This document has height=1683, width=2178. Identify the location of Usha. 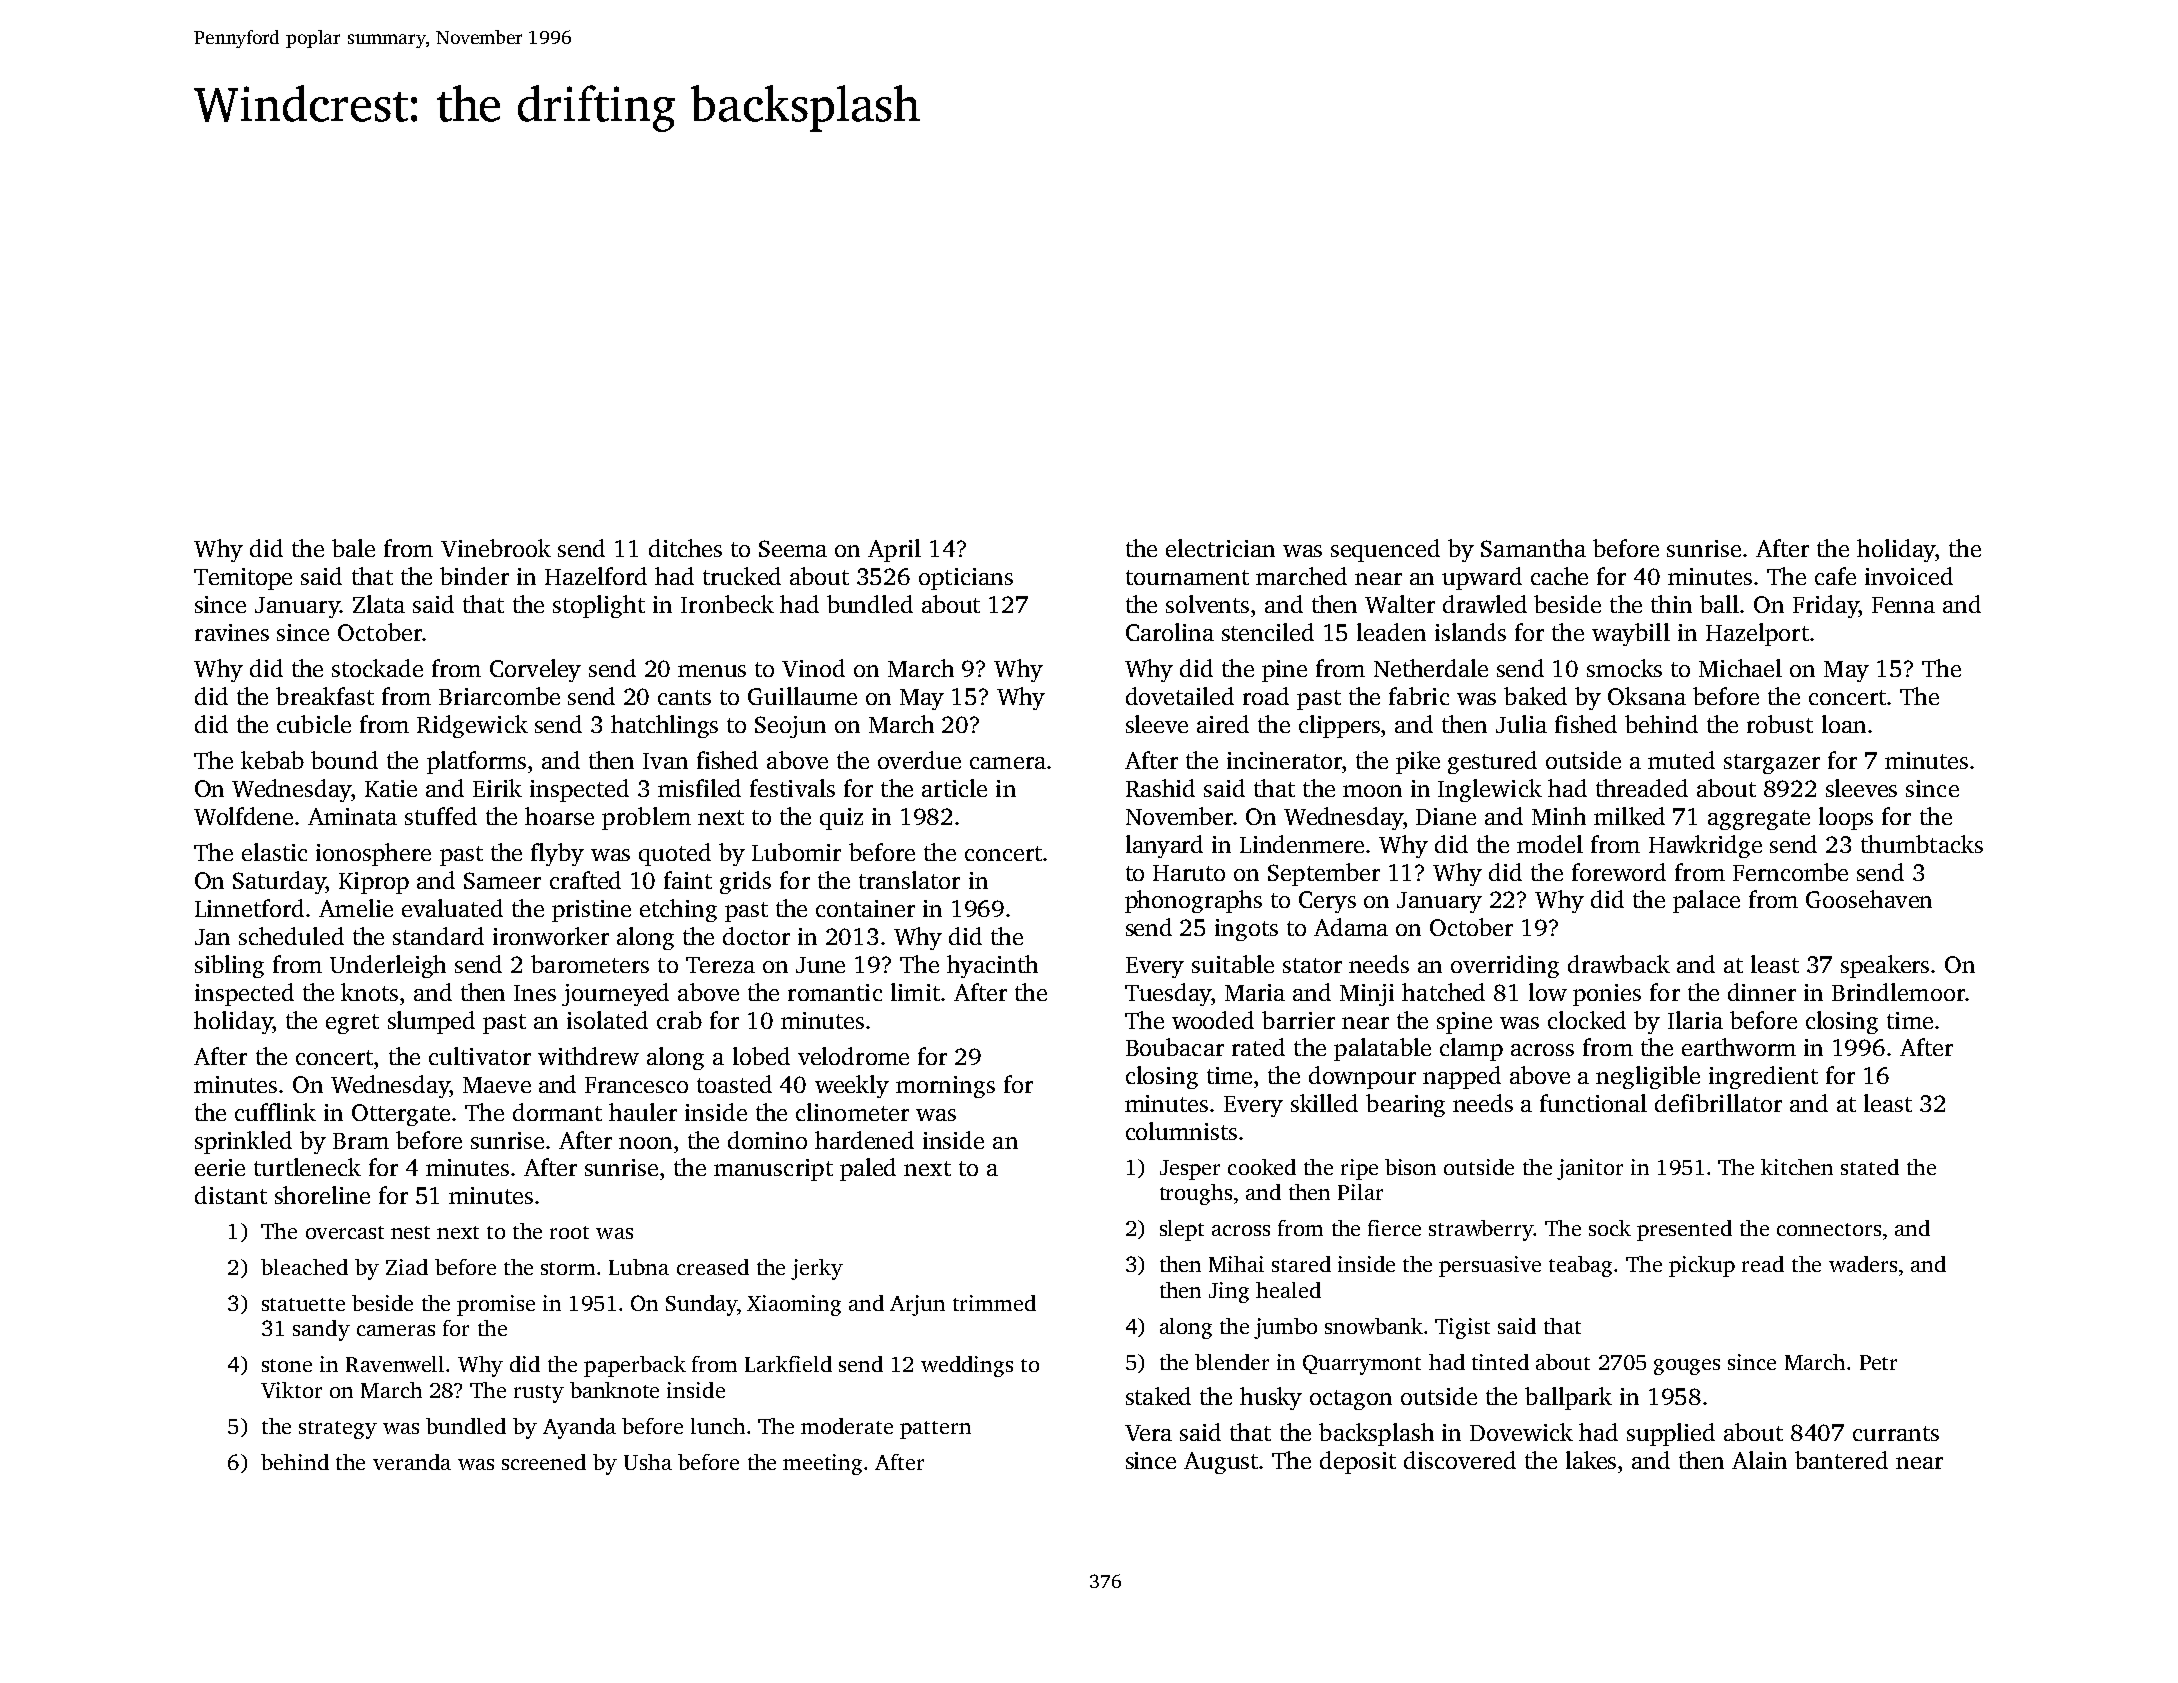
(648, 1462).
